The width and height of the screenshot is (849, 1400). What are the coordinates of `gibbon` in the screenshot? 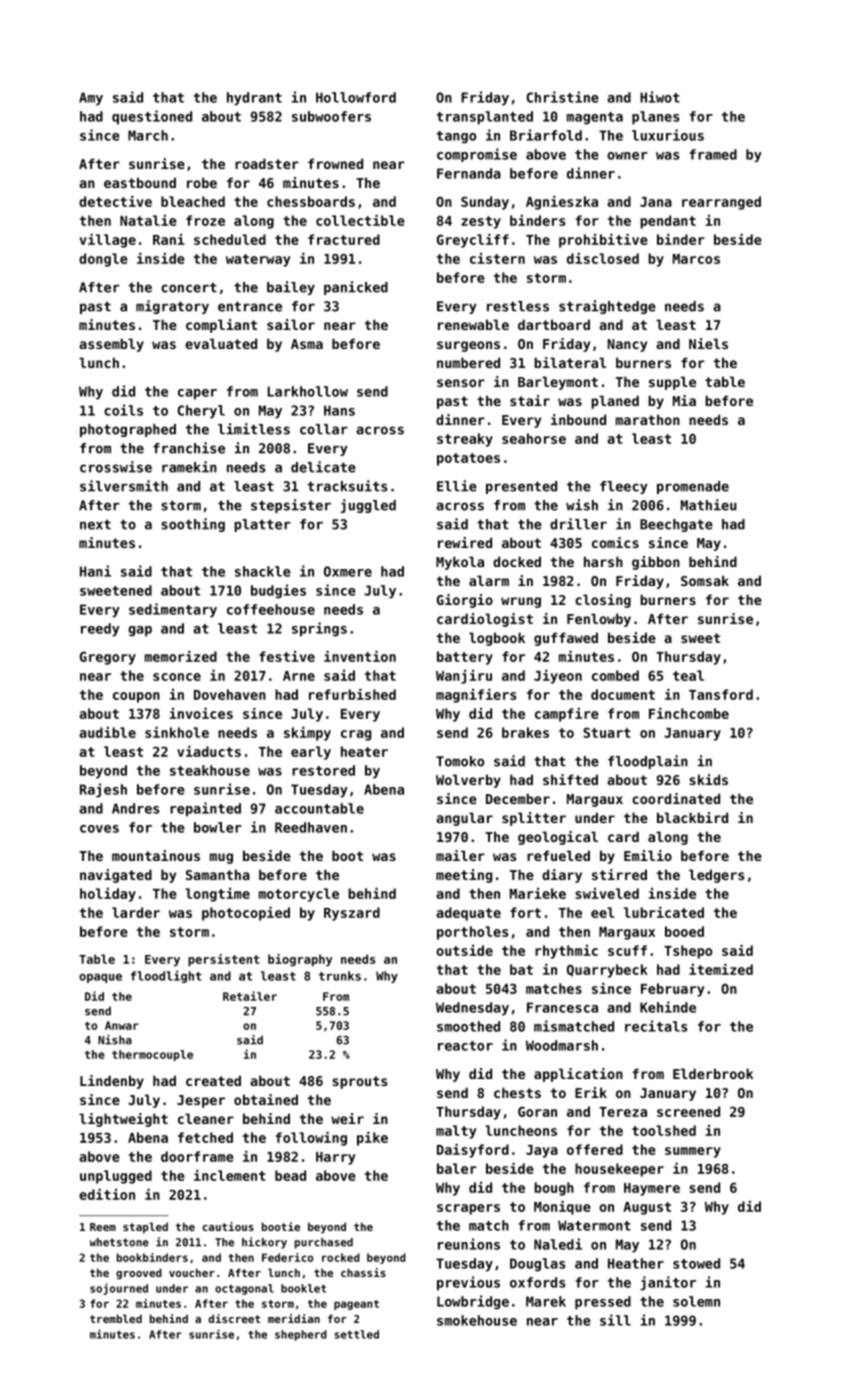 It's located at (656, 563).
